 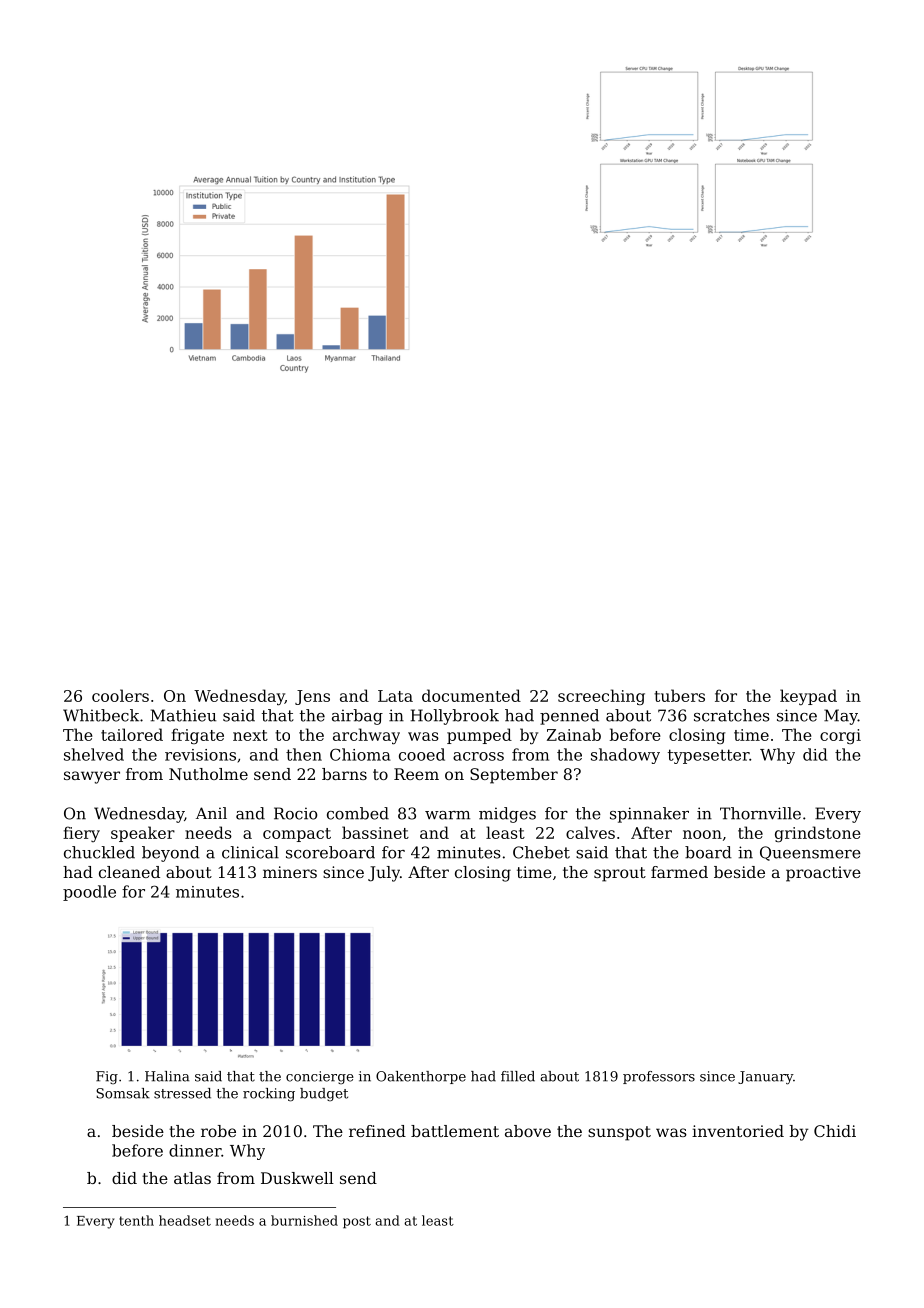 What do you see at coordinates (195, 1150) in the document?
I see `dinner` at bounding box center [195, 1150].
